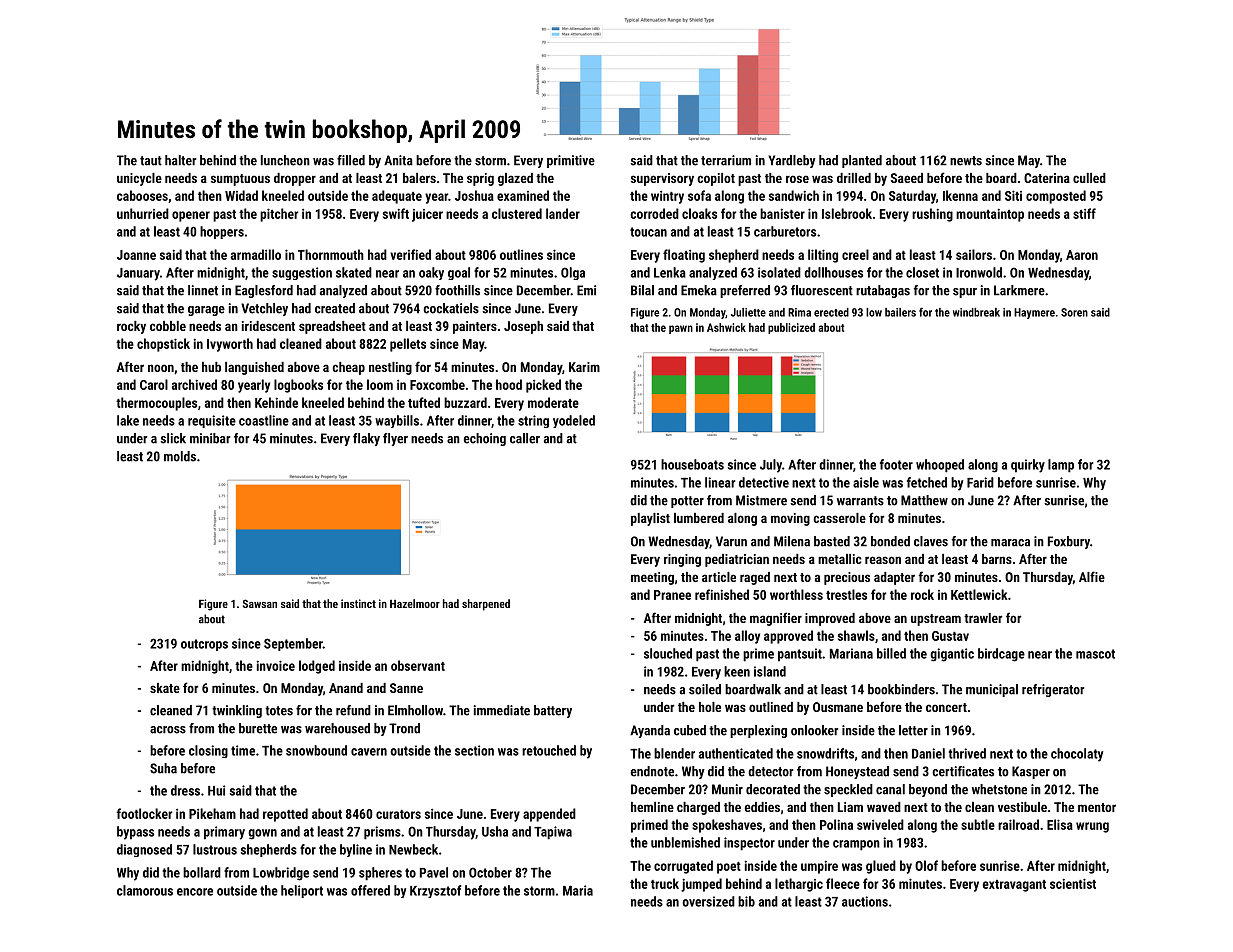 The width and height of the screenshot is (1233, 952). Describe the element at coordinates (128, 420) in the screenshot. I see `lake` at that location.
